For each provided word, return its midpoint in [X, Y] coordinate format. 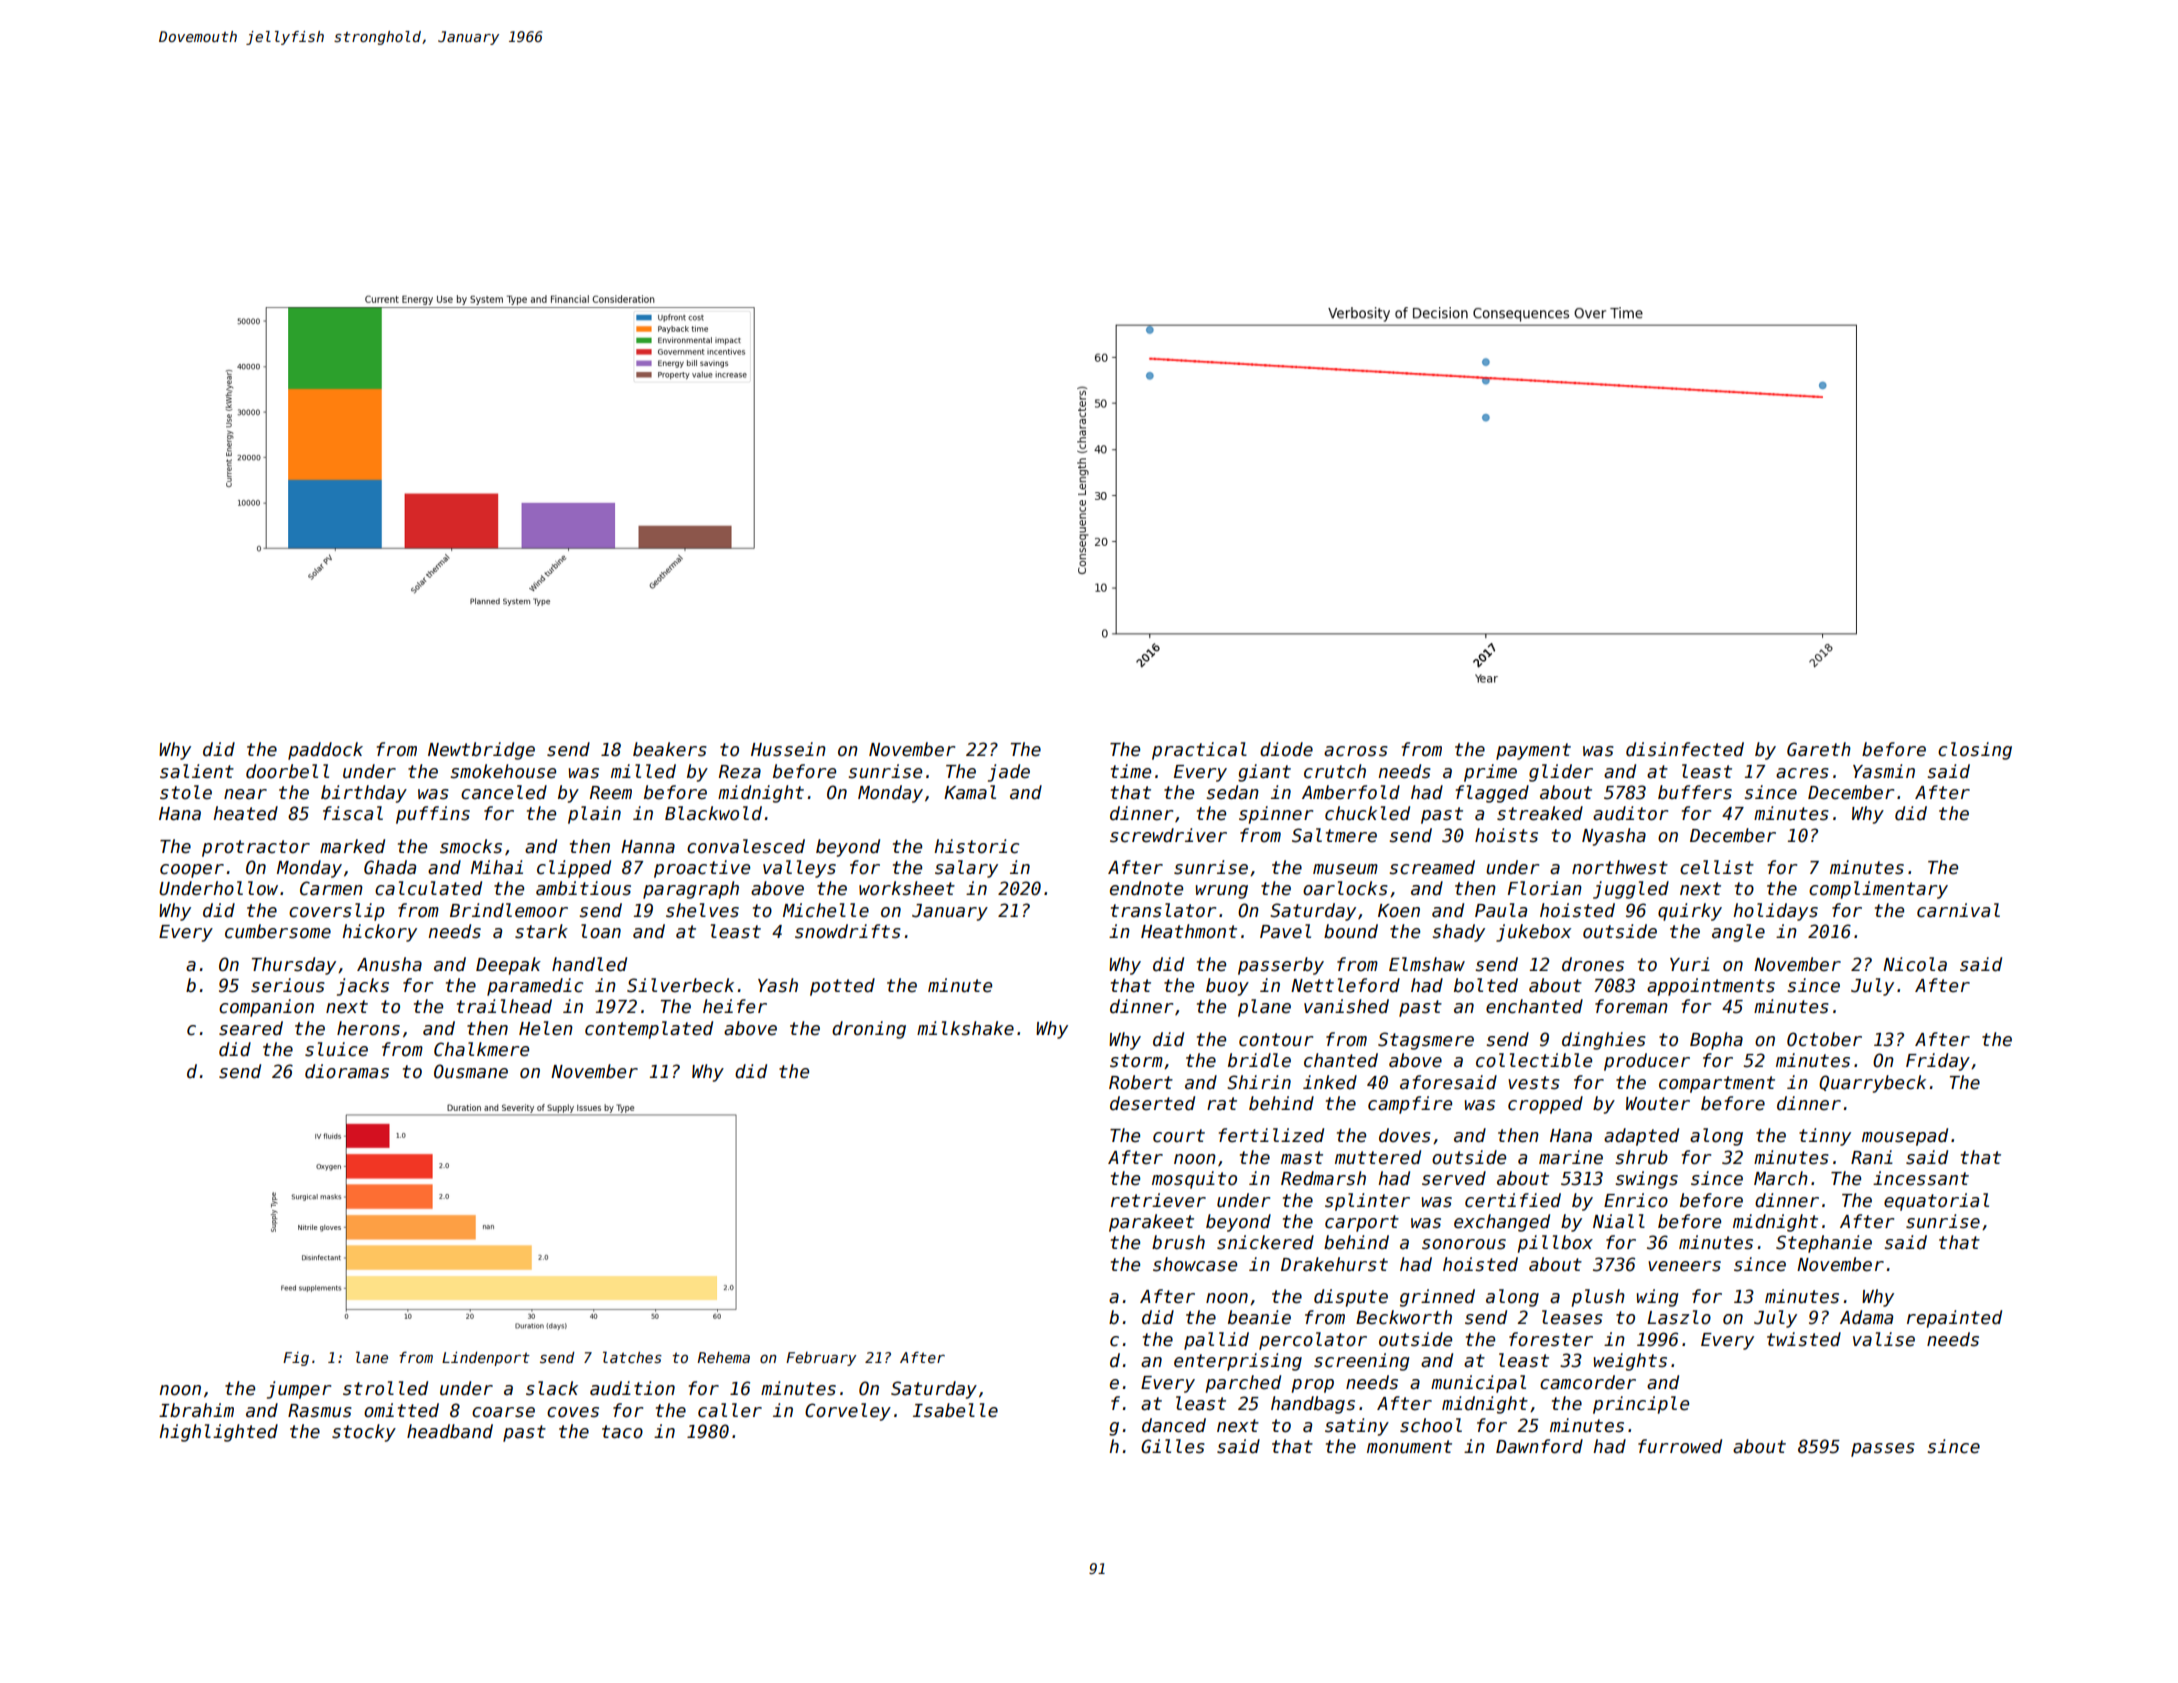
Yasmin [1884, 771]
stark [541, 931]
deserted [1152, 1103]
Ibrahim [196, 1410]
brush [1178, 1242]
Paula [1501, 910]
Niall [1619, 1221]
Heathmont [1189, 931]
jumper [299, 1390]
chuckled [1367, 813]
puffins [433, 815]
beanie [1259, 1317]
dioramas [347, 1071]
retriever [1158, 1200]
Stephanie [1824, 1244]
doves [1405, 1135]
